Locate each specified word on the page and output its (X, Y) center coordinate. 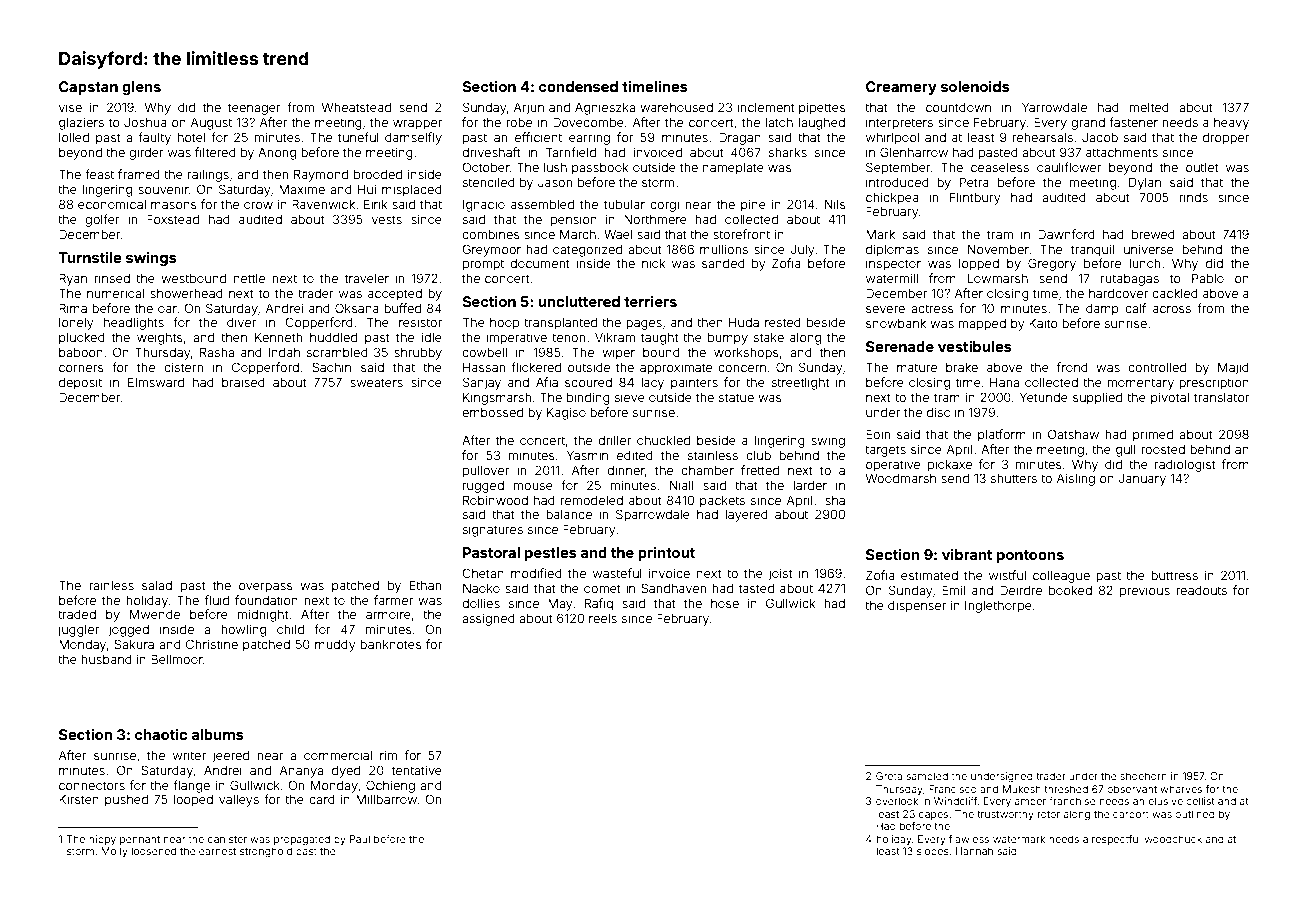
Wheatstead (356, 107)
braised (243, 382)
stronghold (266, 852)
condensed (578, 86)
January (1142, 480)
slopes (933, 852)
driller (615, 440)
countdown (958, 107)
